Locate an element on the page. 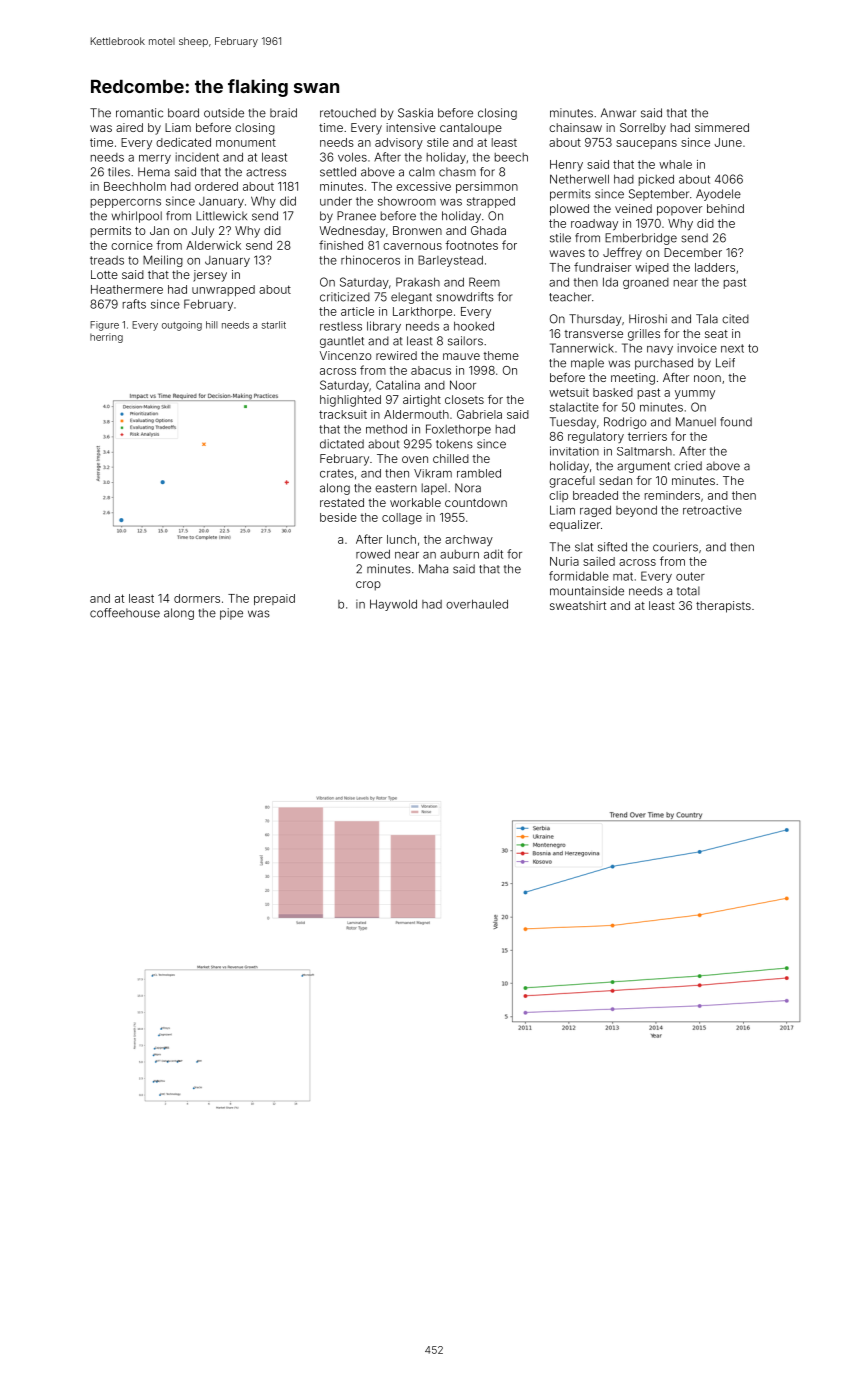 Image resolution: width=849 pixels, height=1400 pixels. treads is located at coordinates (107, 260).
